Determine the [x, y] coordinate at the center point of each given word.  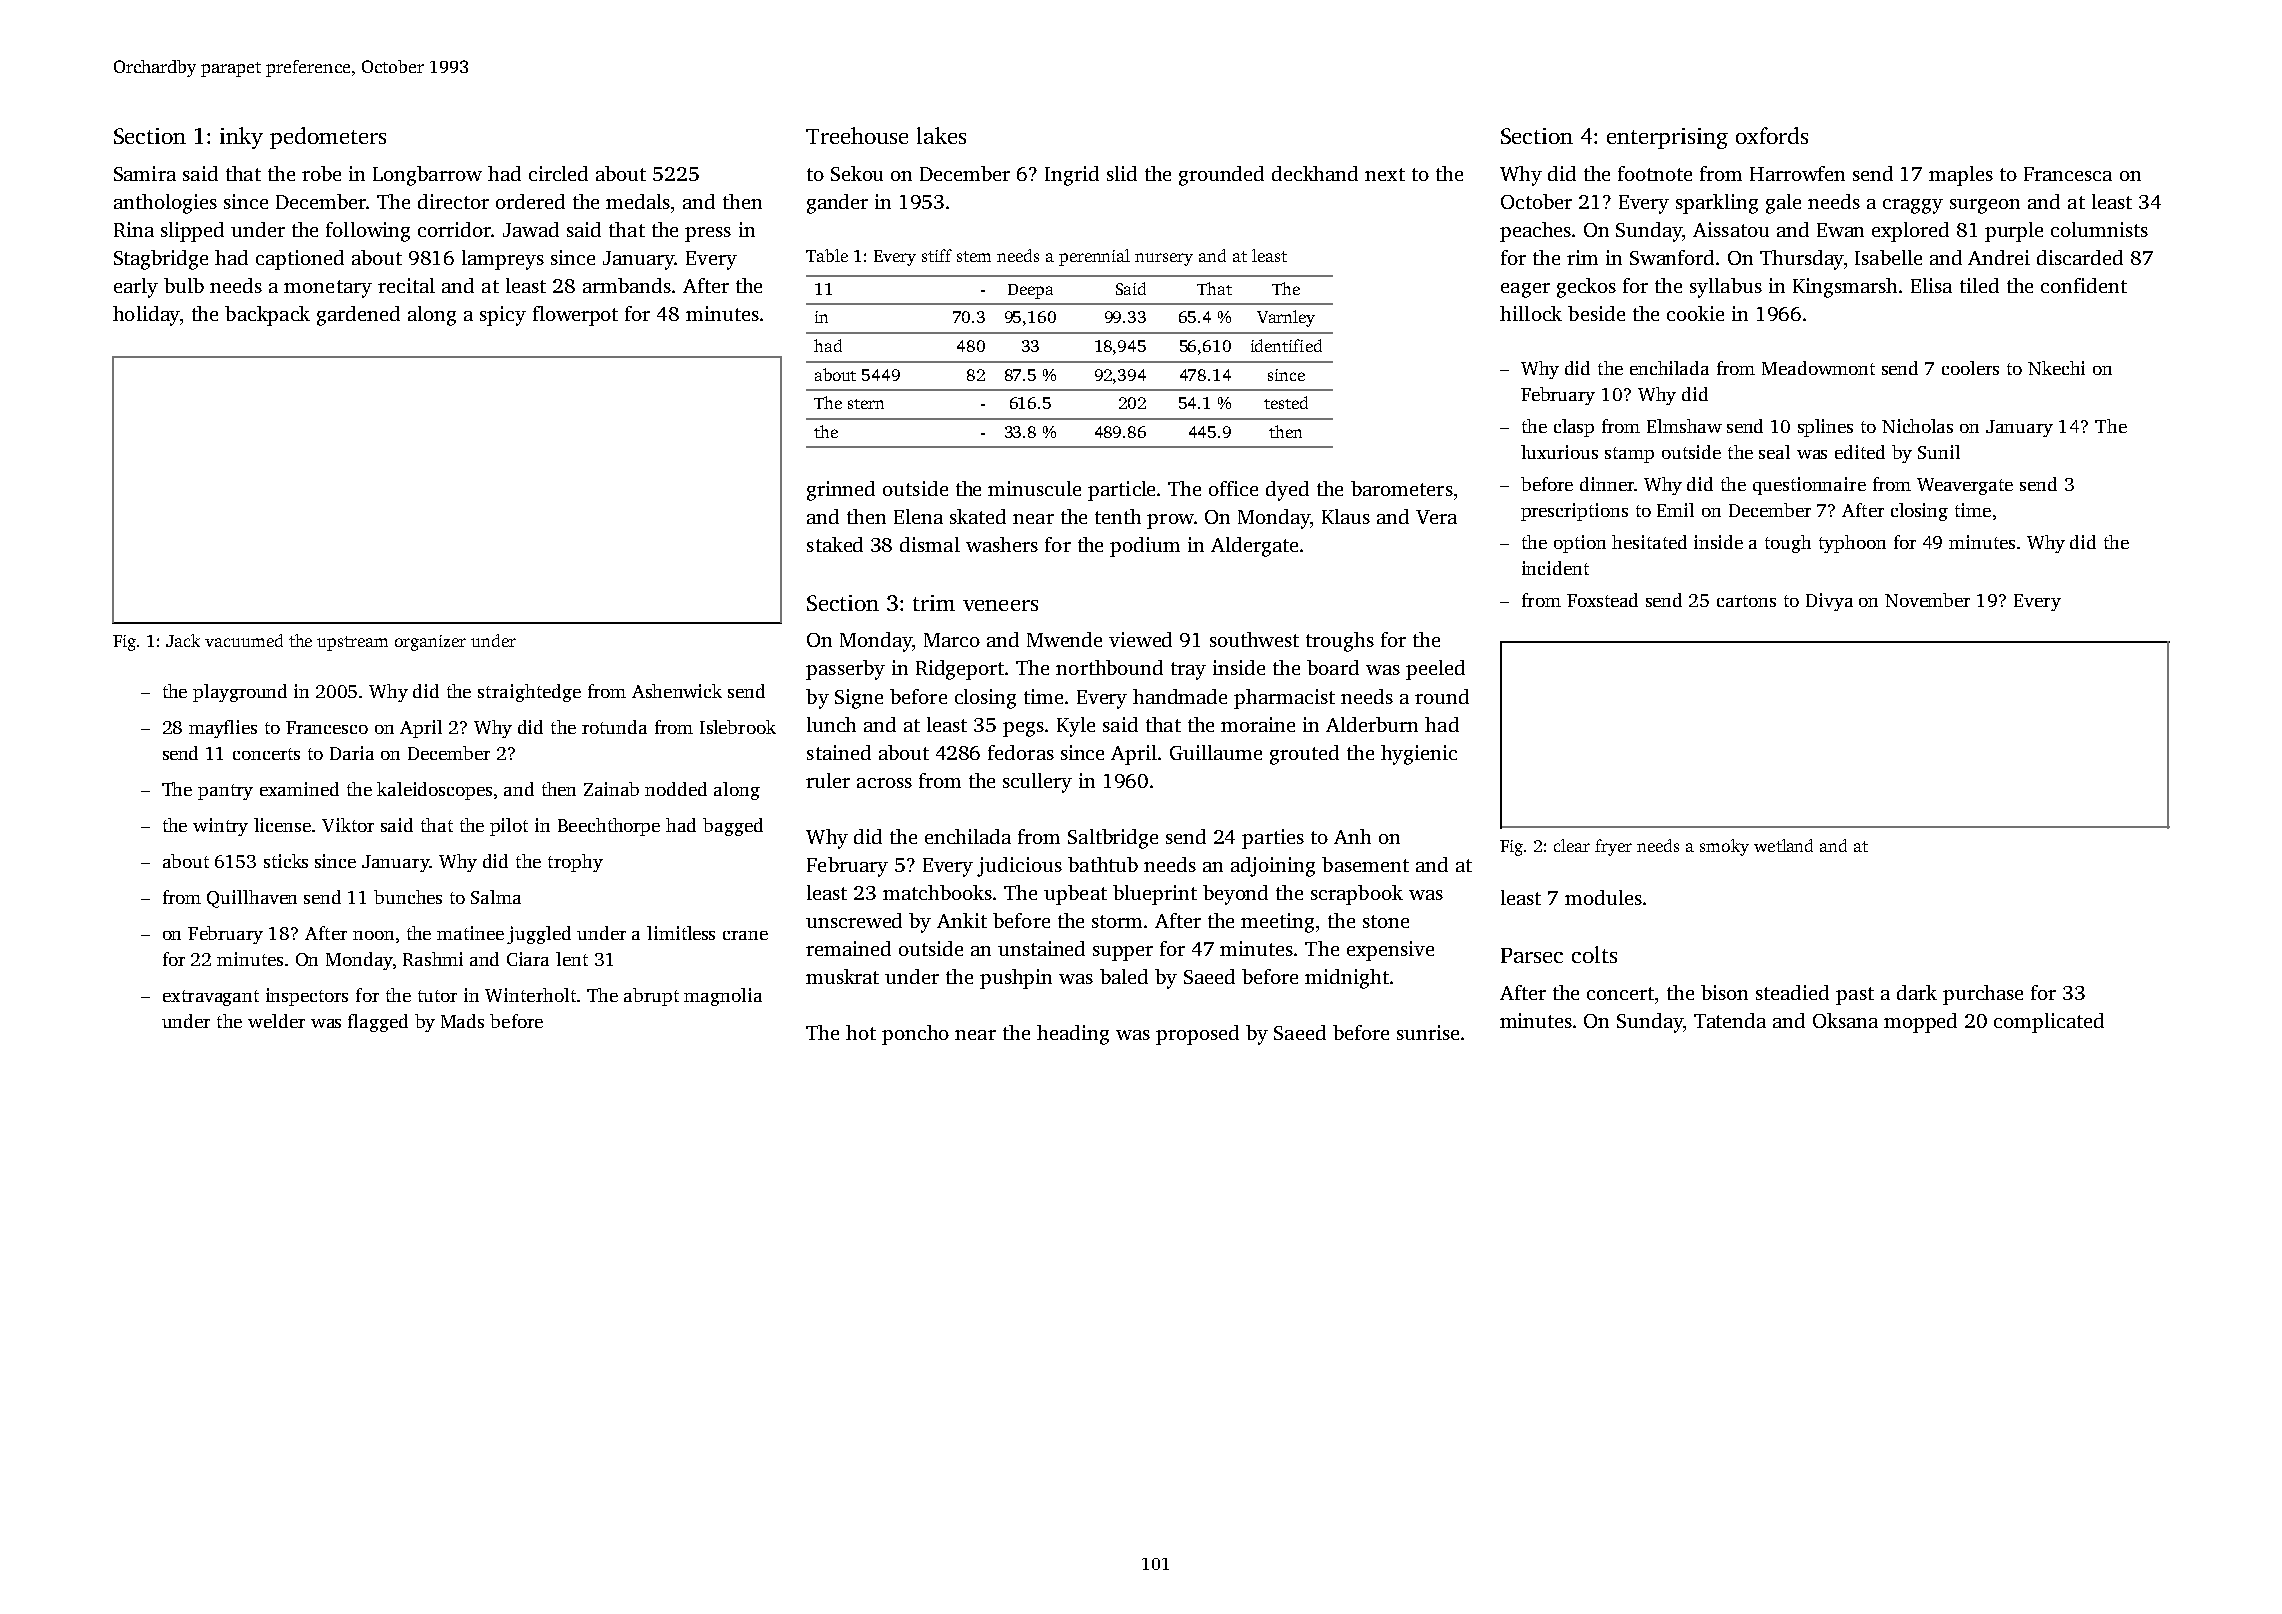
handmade [1180, 696]
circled [558, 173]
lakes [941, 135]
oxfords [1772, 135]
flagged [378, 1023]
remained [848, 948]
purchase [1983, 995]
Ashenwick [677, 691]
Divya [1829, 602]
